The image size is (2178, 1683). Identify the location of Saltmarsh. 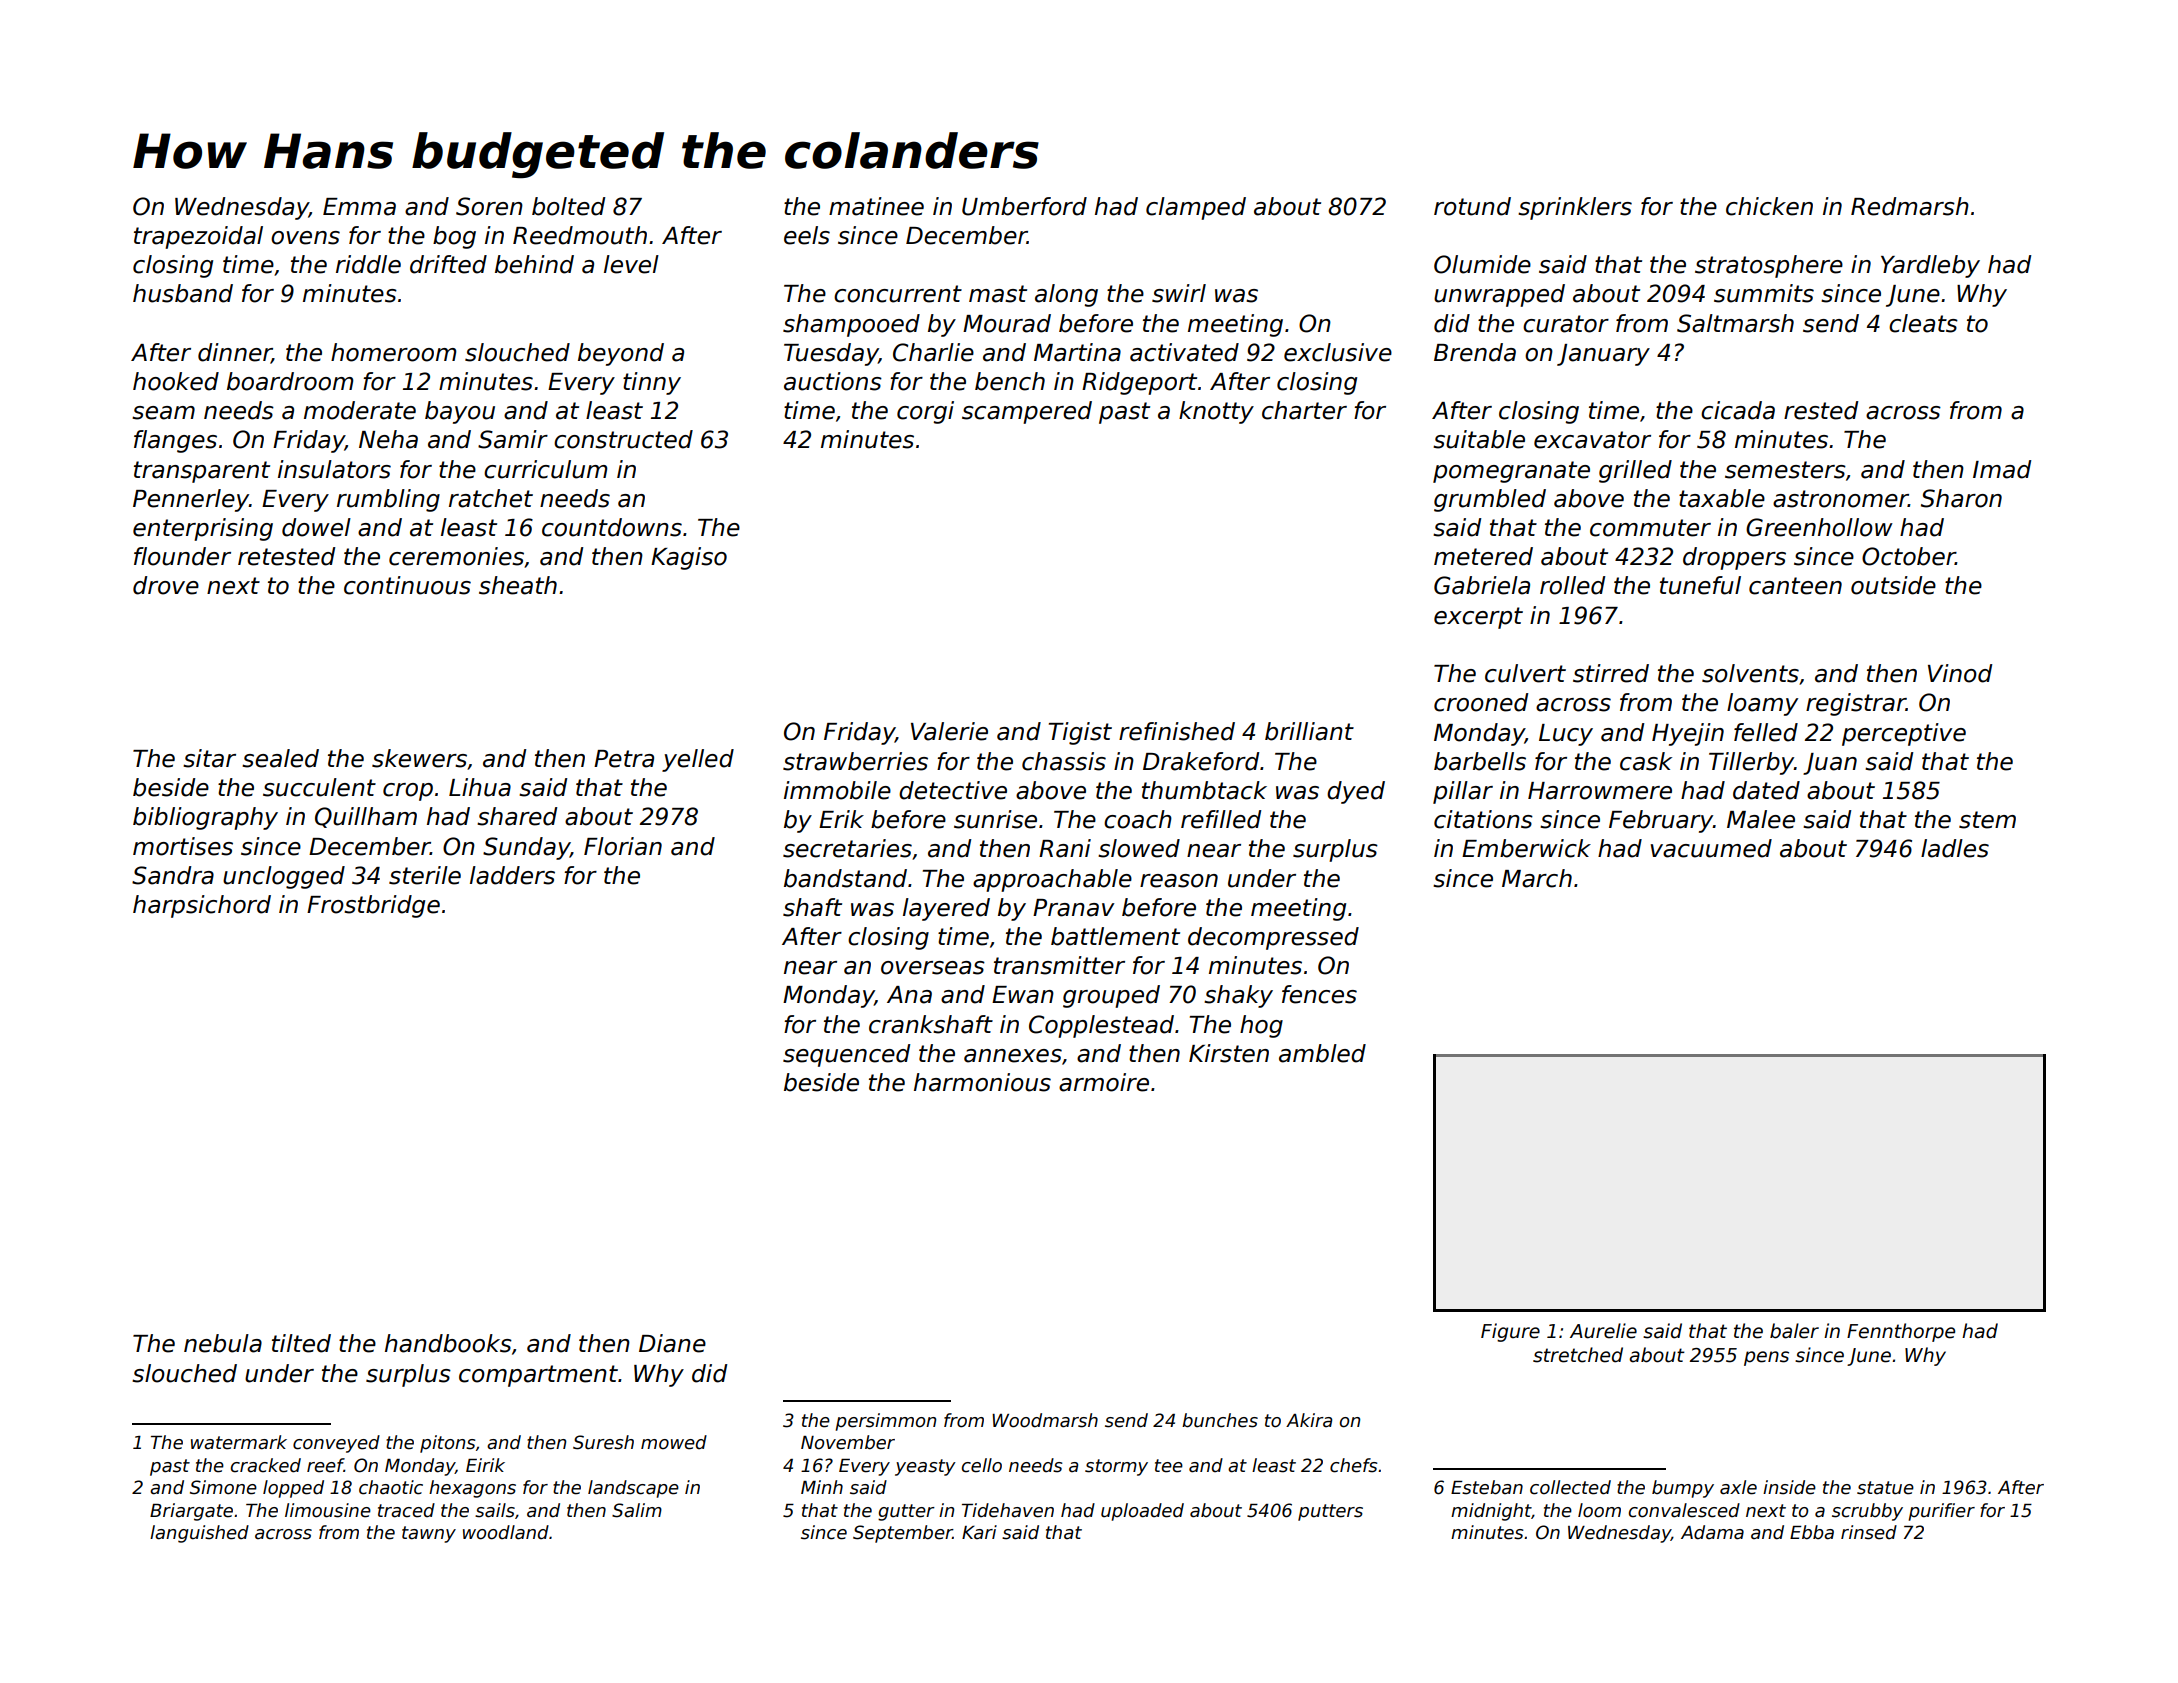
(1735, 323).
